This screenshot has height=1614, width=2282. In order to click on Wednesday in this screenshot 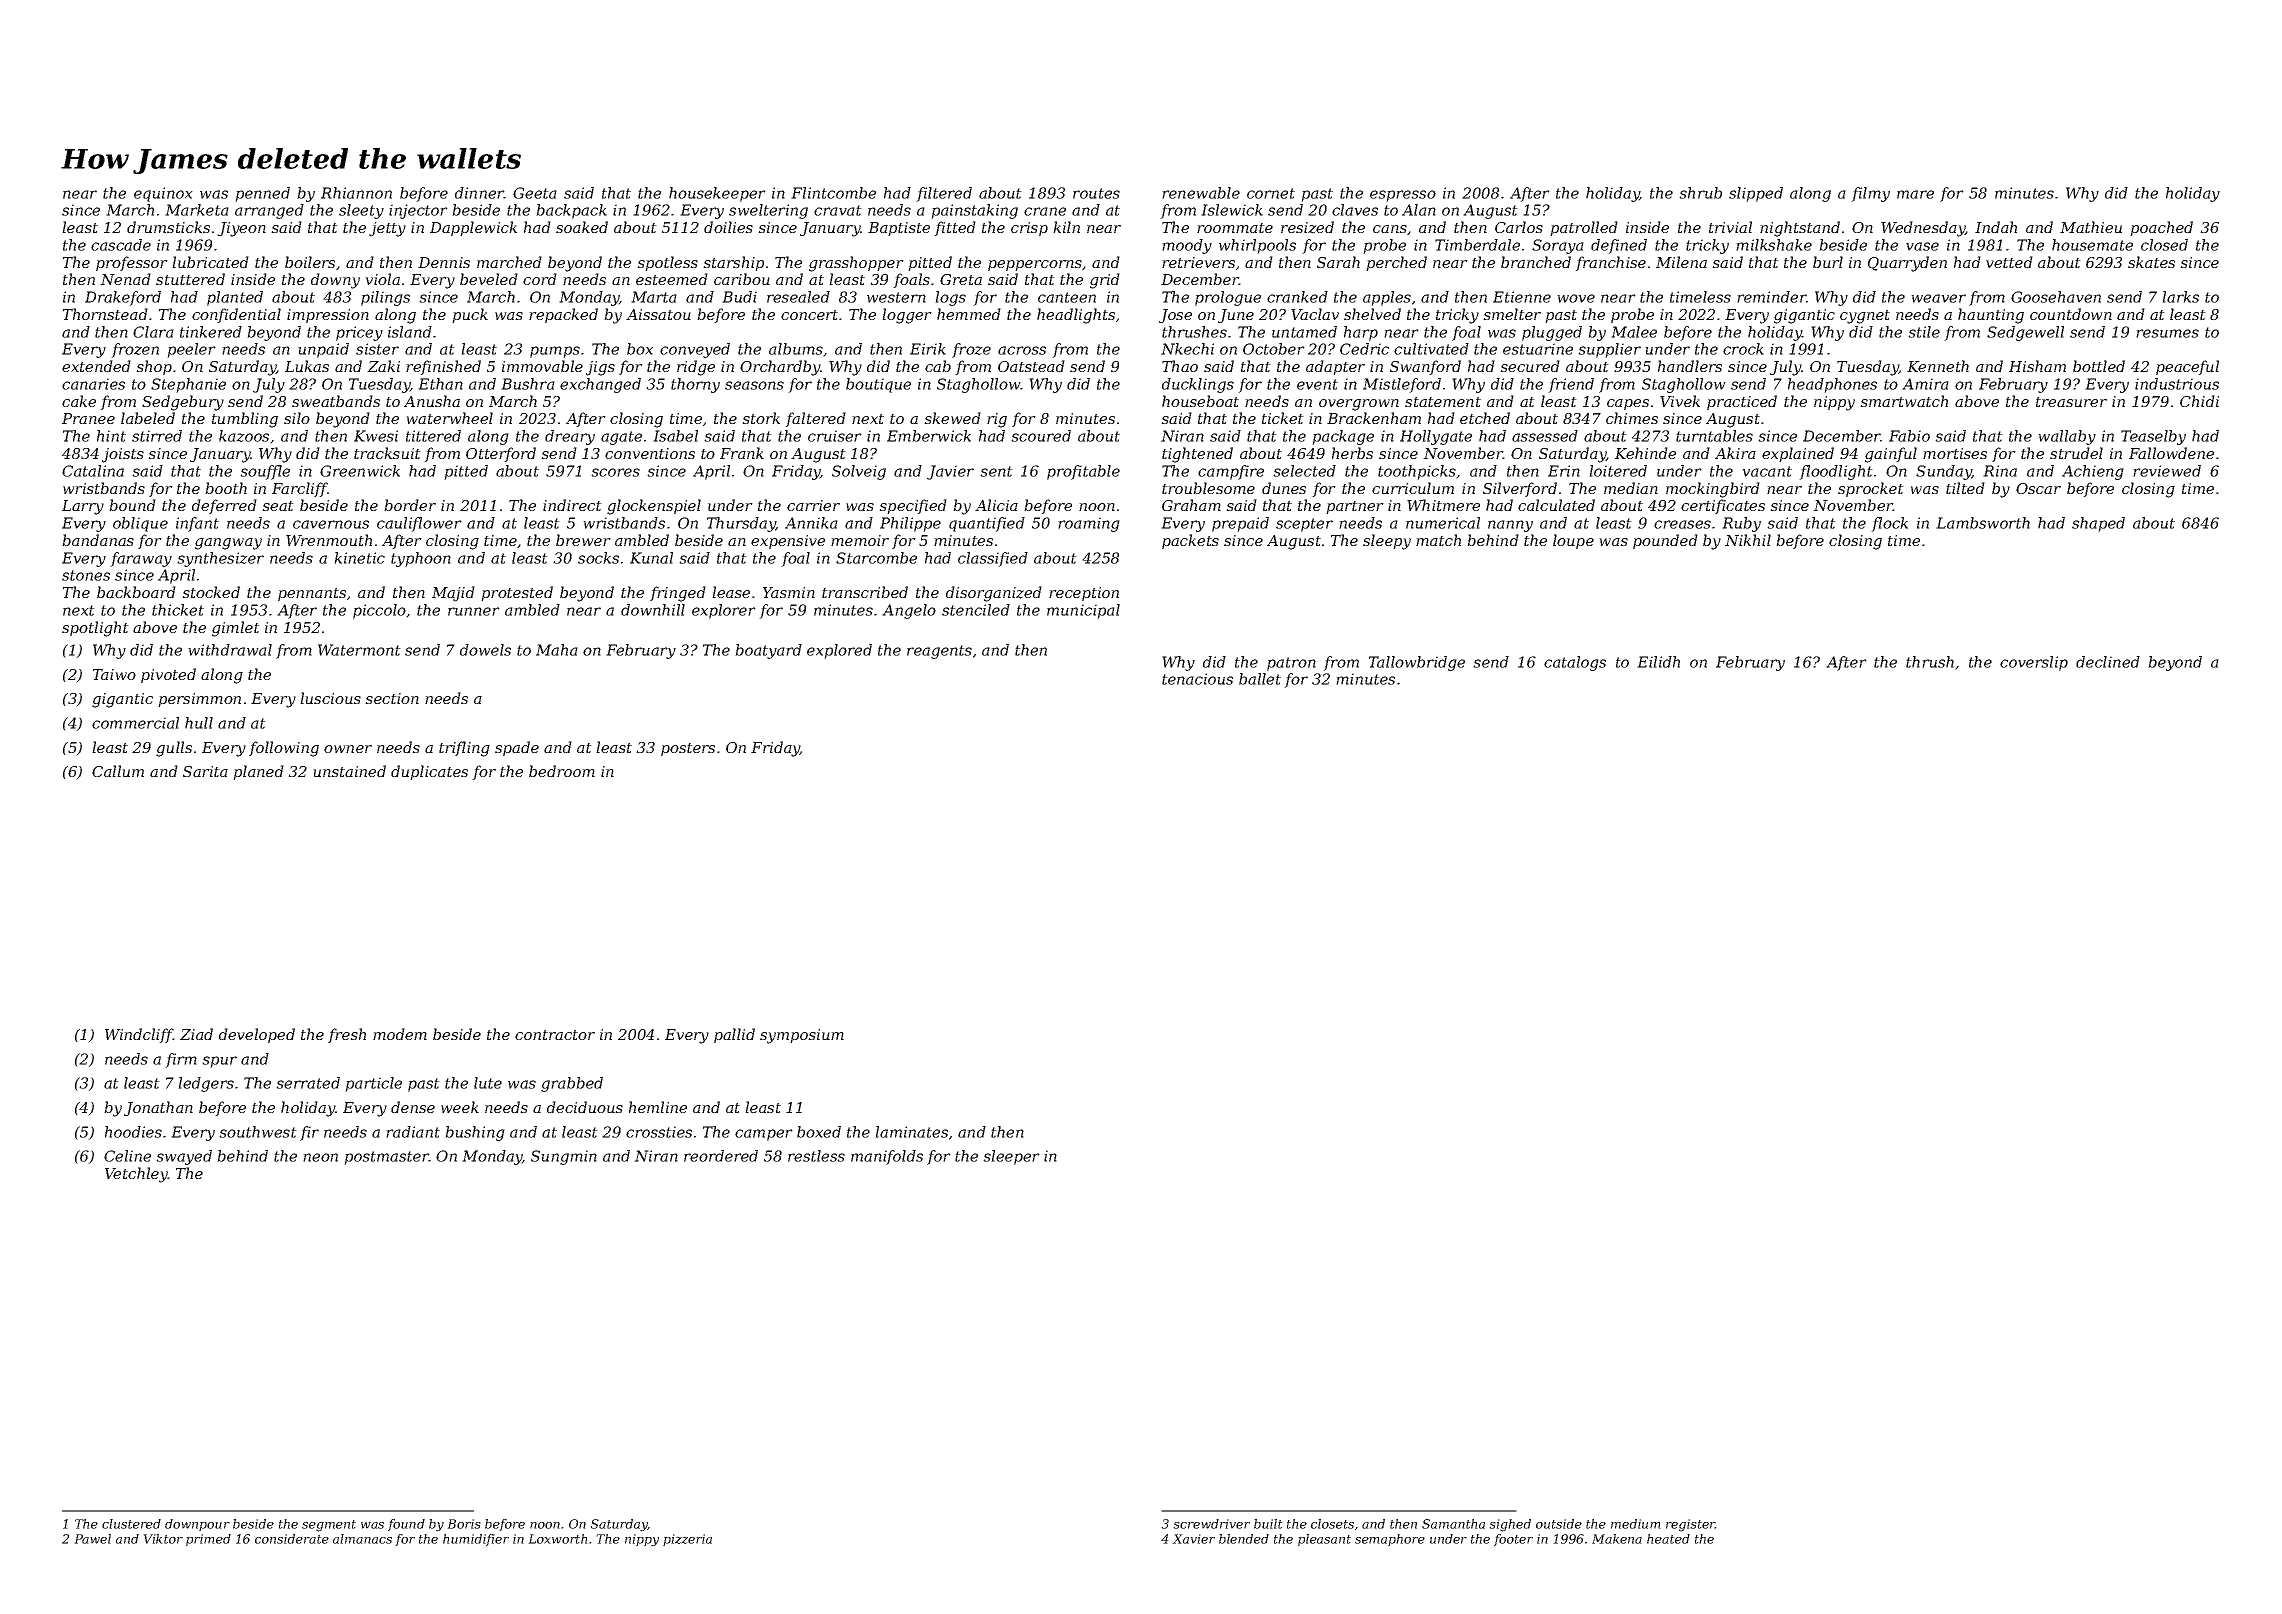, I will do `click(1923, 229)`.
